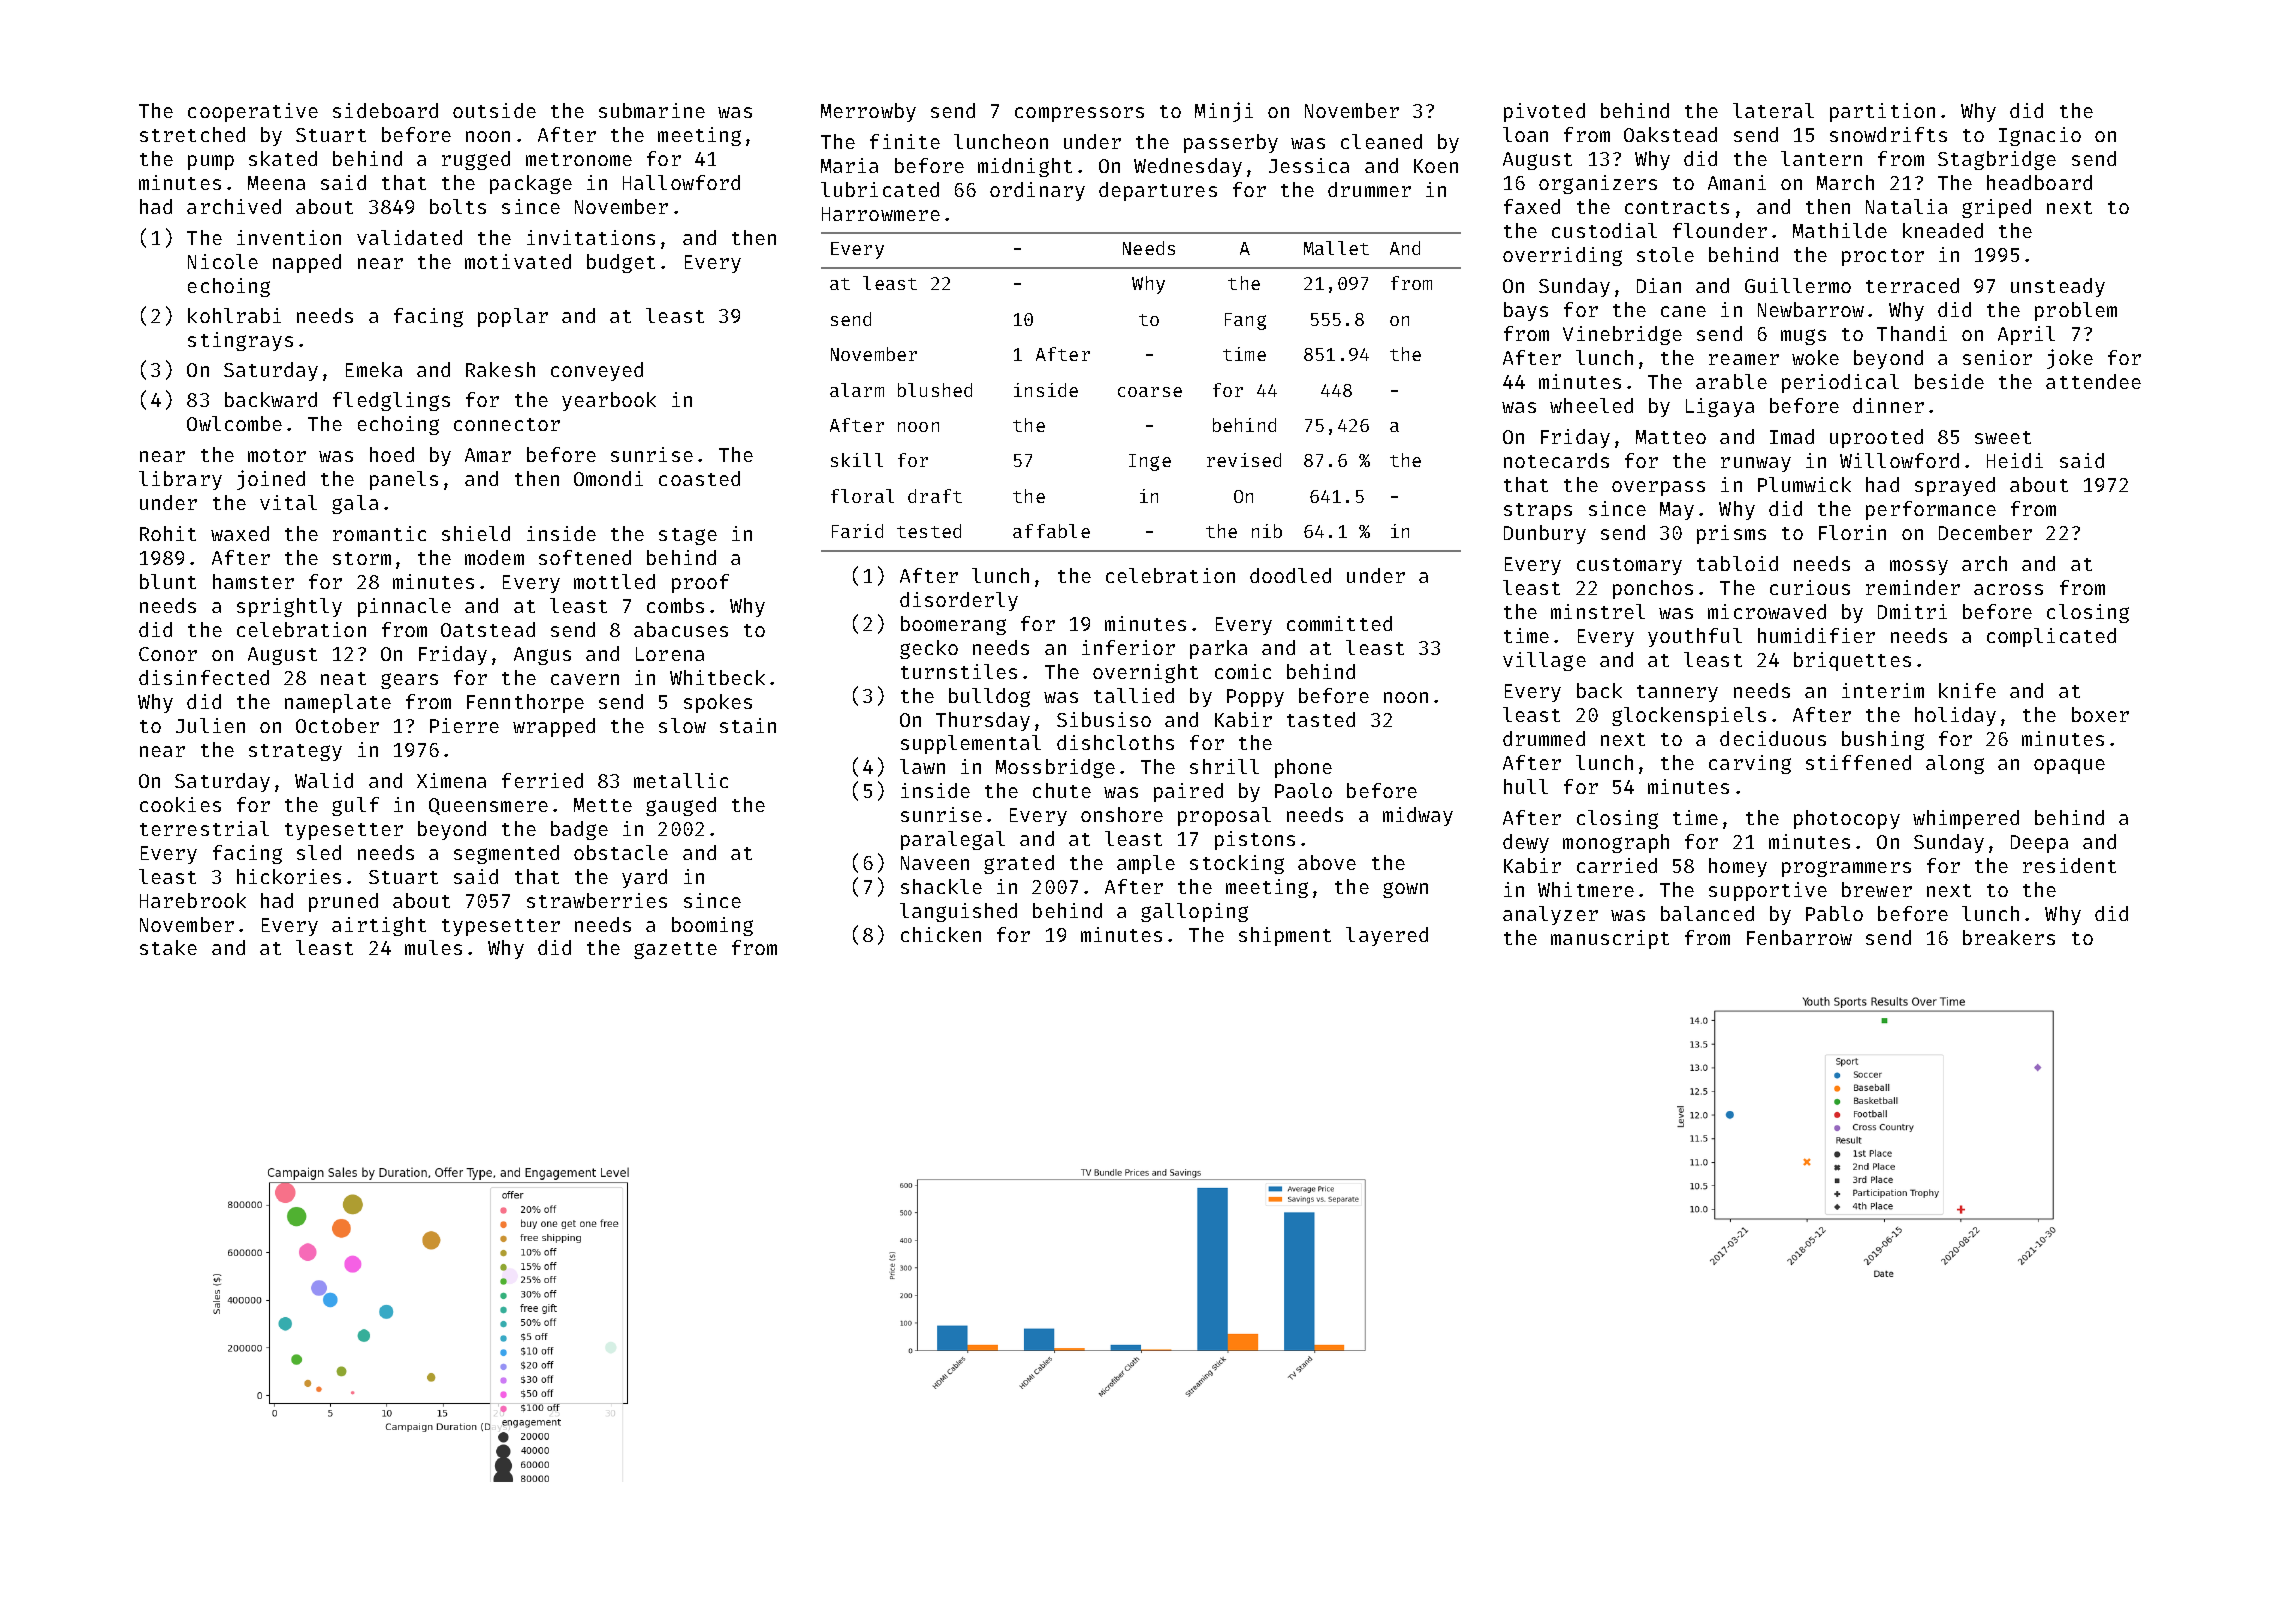 This image has height=1614, width=2282. Describe the element at coordinates (513, 317) in the image. I see `poplar` at that location.
